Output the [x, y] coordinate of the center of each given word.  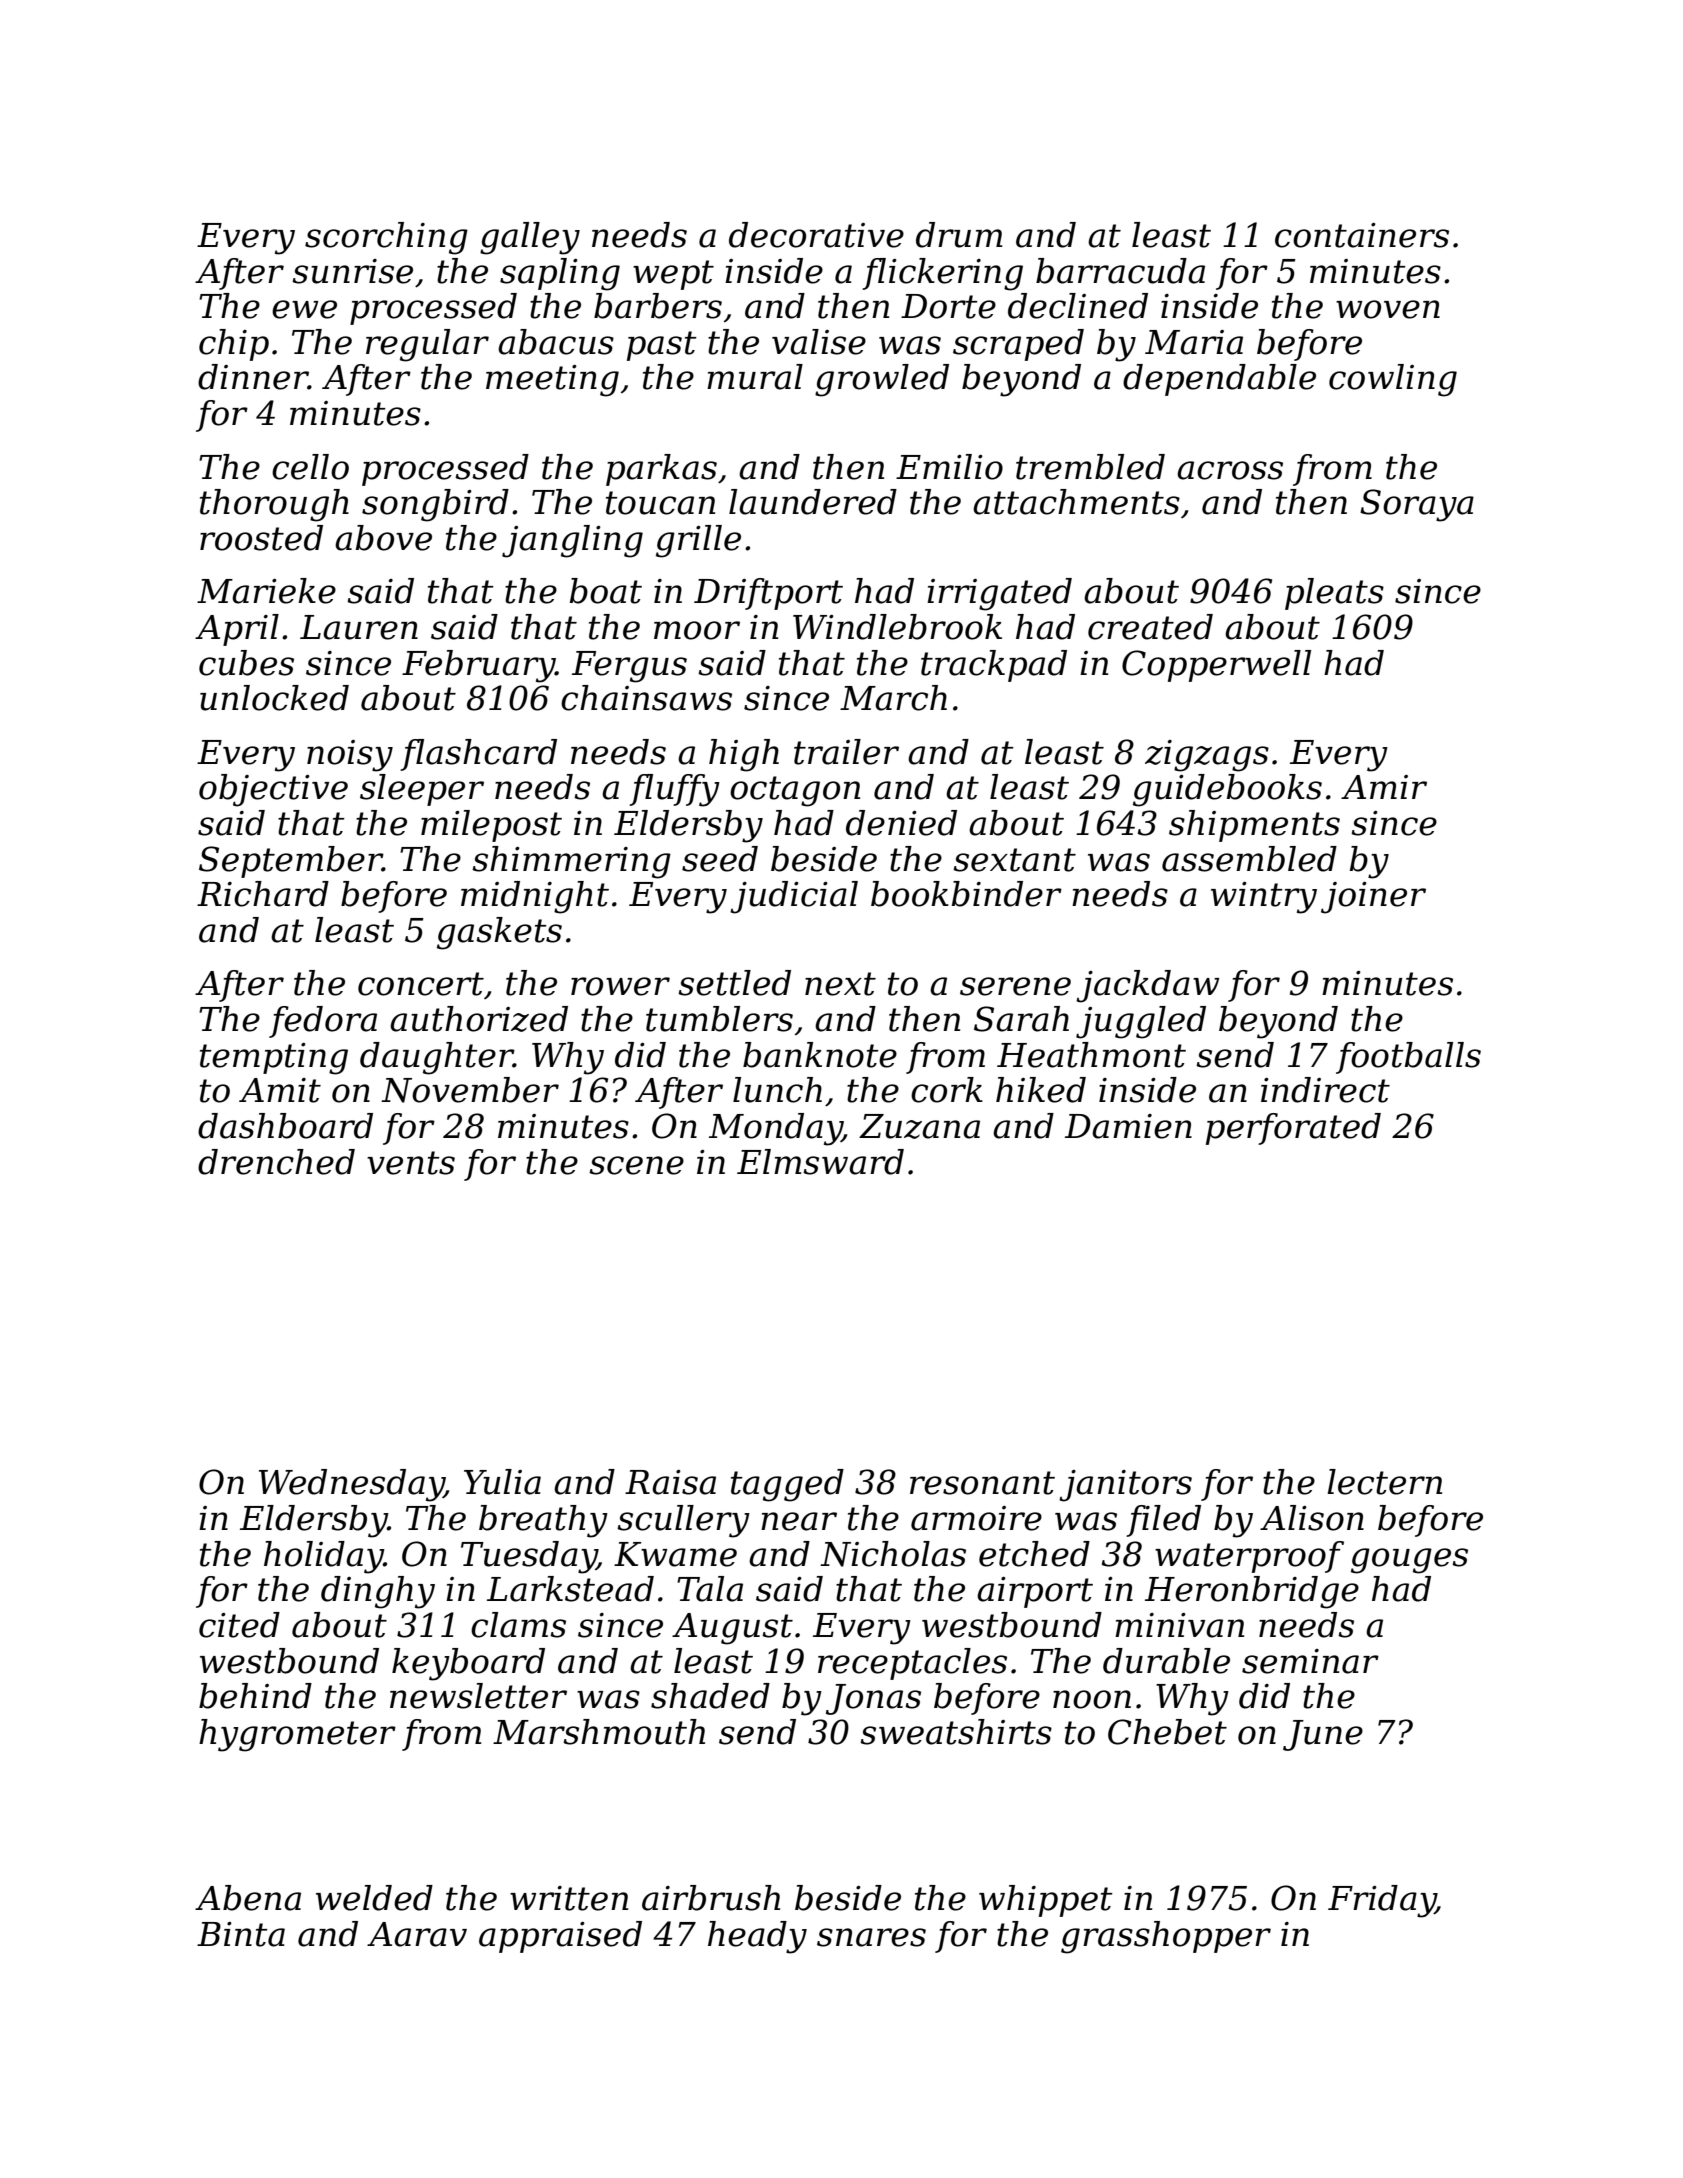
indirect [1325, 1090]
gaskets [499, 933]
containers [1362, 235]
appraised [560, 1937]
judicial [794, 897]
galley [530, 238]
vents [411, 1163]
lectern [1384, 1482]
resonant [982, 1483]
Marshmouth [599, 1732]
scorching [386, 238]
